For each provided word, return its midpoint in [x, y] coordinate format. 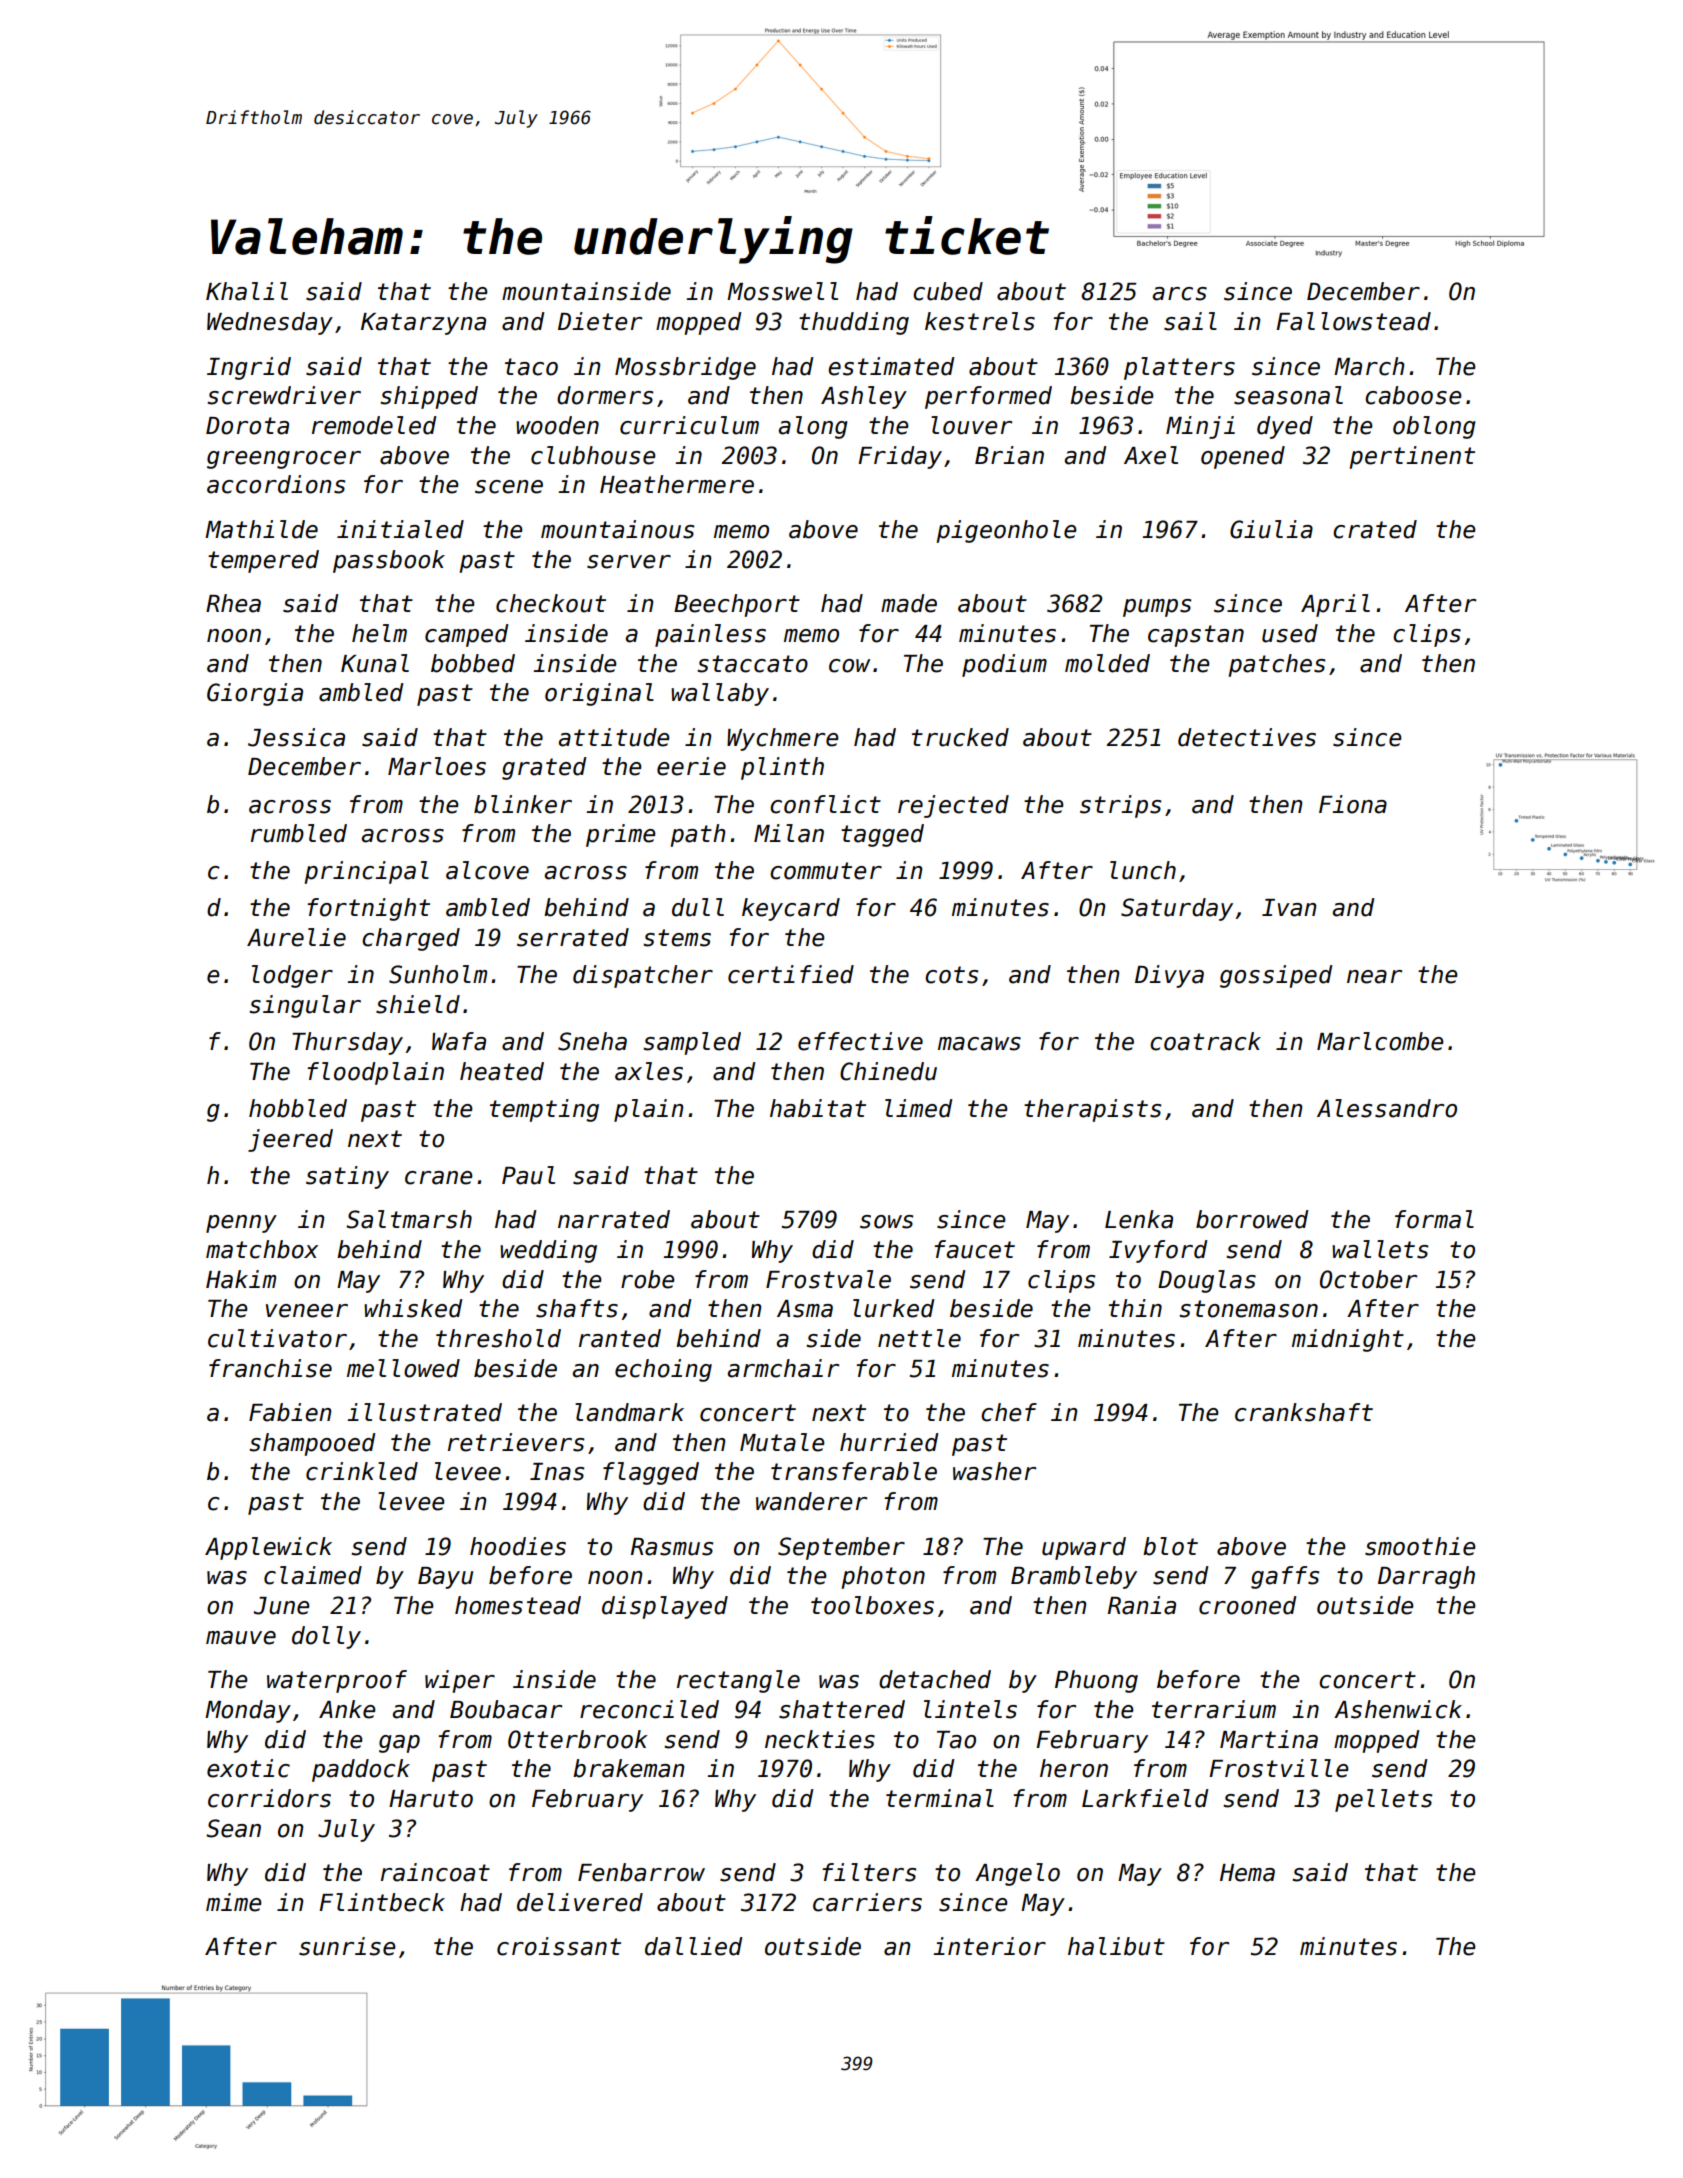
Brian [1009, 455]
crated [1375, 529]
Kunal [375, 663]
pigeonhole [1006, 531]
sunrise [347, 1946]
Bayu [445, 1578]
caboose [1413, 395]
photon [883, 1577]
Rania [1142, 1605]
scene [509, 487]
